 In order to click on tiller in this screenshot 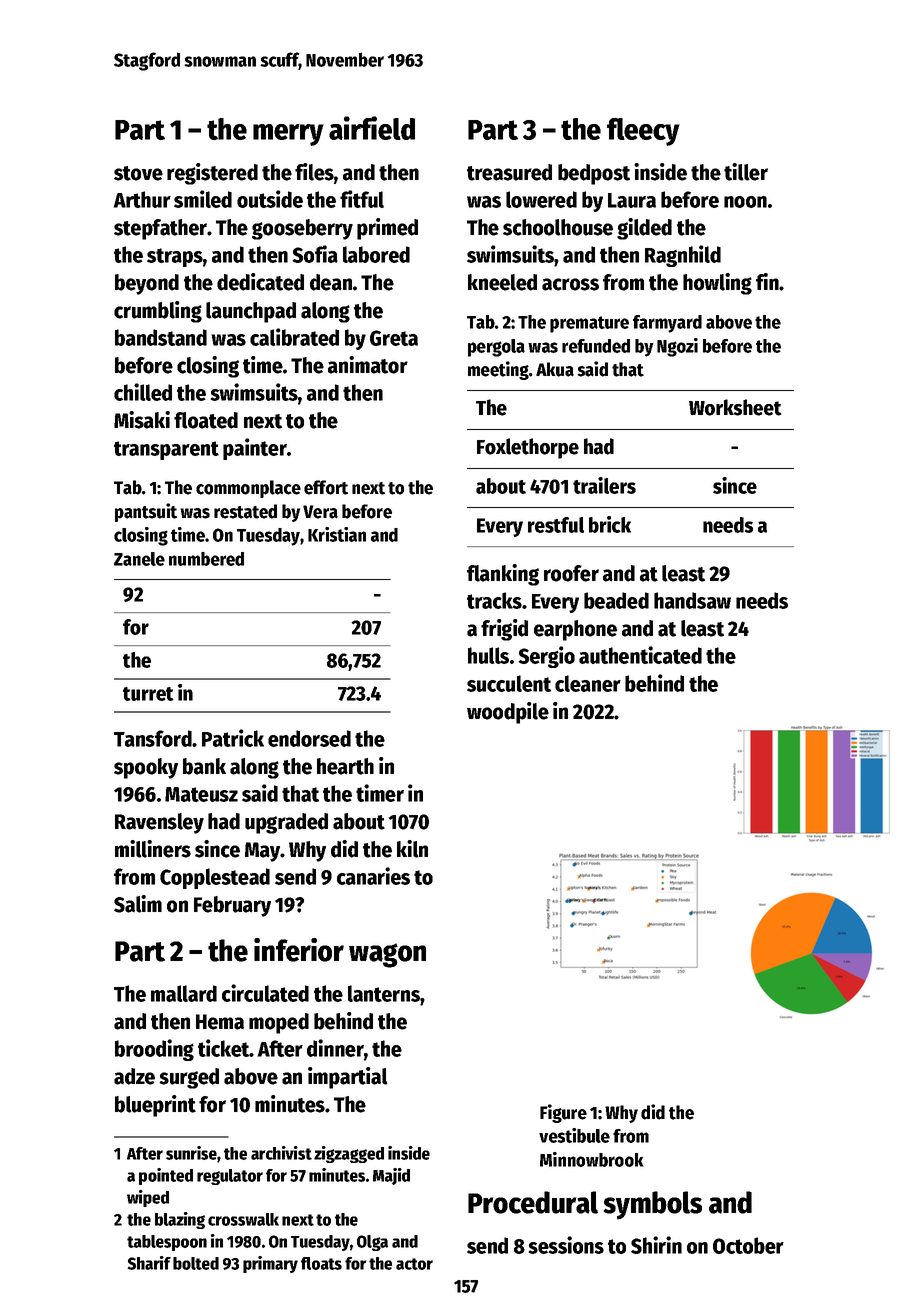, I will do `click(746, 172)`.
